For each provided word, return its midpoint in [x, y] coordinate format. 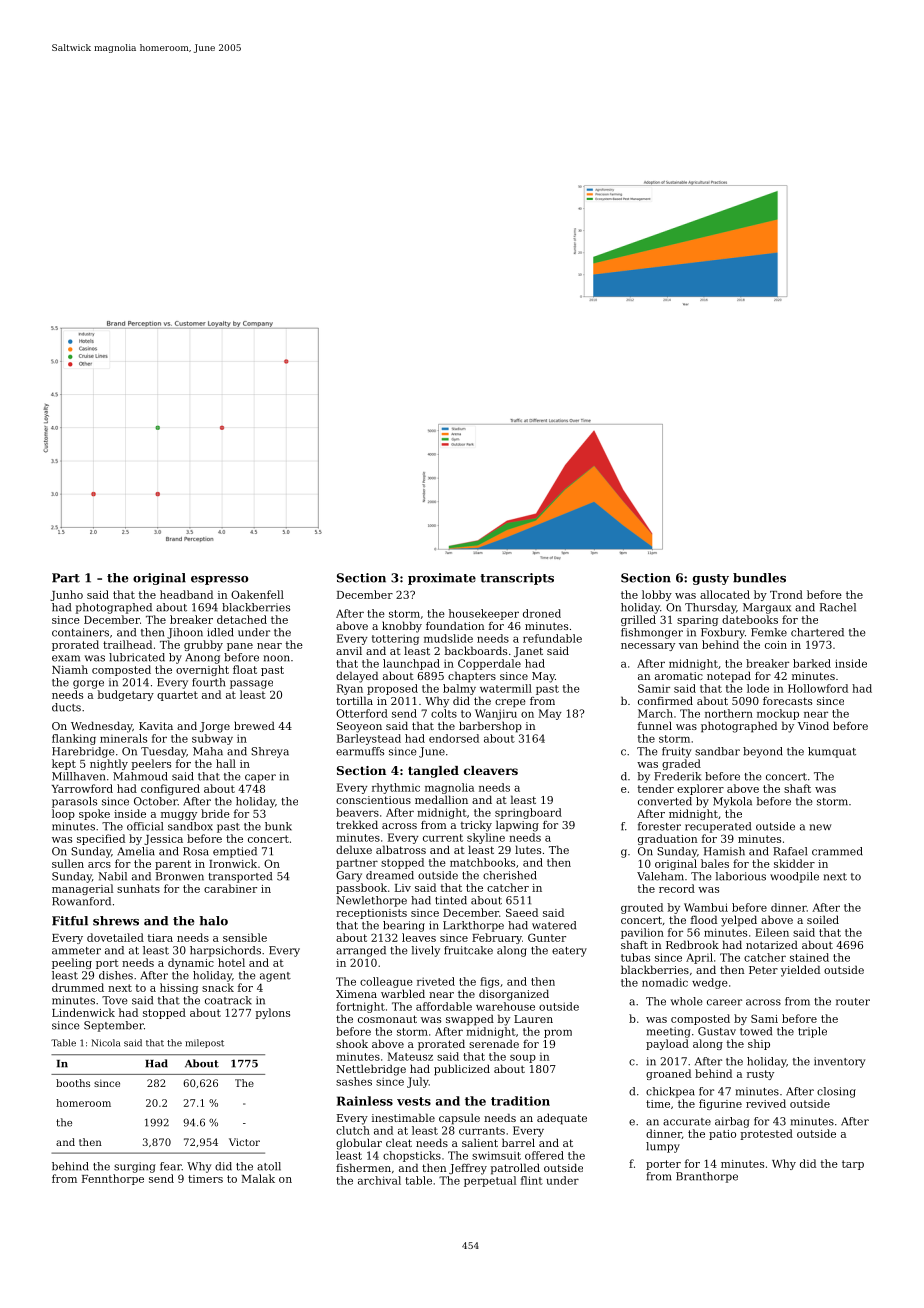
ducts [66, 707]
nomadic [665, 982]
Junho [66, 595]
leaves [419, 937]
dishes [116, 975]
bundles [759, 578]
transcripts [517, 579]
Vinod [813, 725]
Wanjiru [496, 714]
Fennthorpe [113, 1179]
